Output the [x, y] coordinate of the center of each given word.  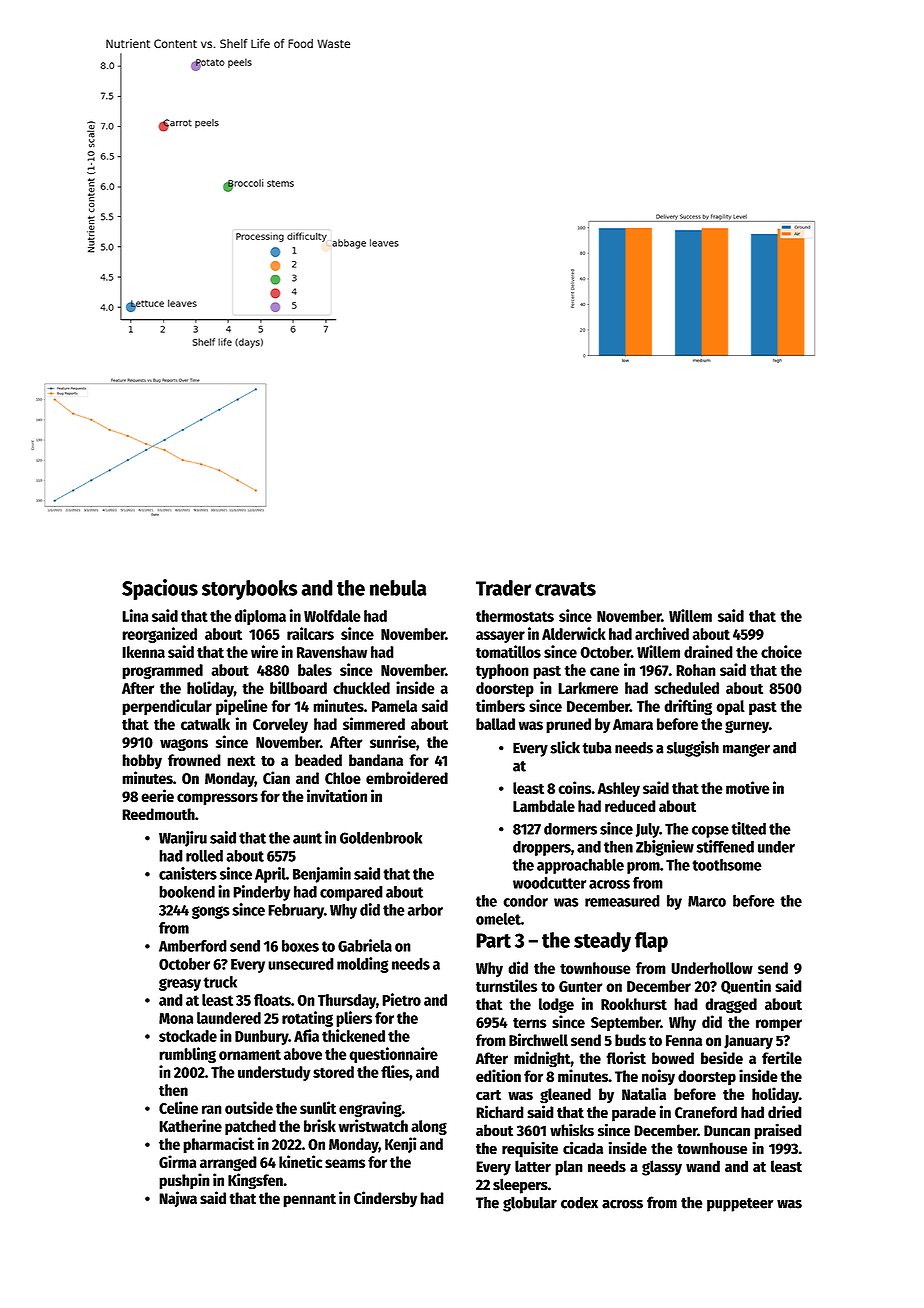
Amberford [193, 946]
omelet [498, 919]
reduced [630, 806]
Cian [276, 778]
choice [781, 651]
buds [630, 1040]
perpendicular [167, 707]
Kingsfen [255, 1181]
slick [565, 747]
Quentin [746, 986]
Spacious [160, 589]
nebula [398, 588]
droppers [542, 848]
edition [498, 1076]
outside [249, 1107]
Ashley [619, 789]
